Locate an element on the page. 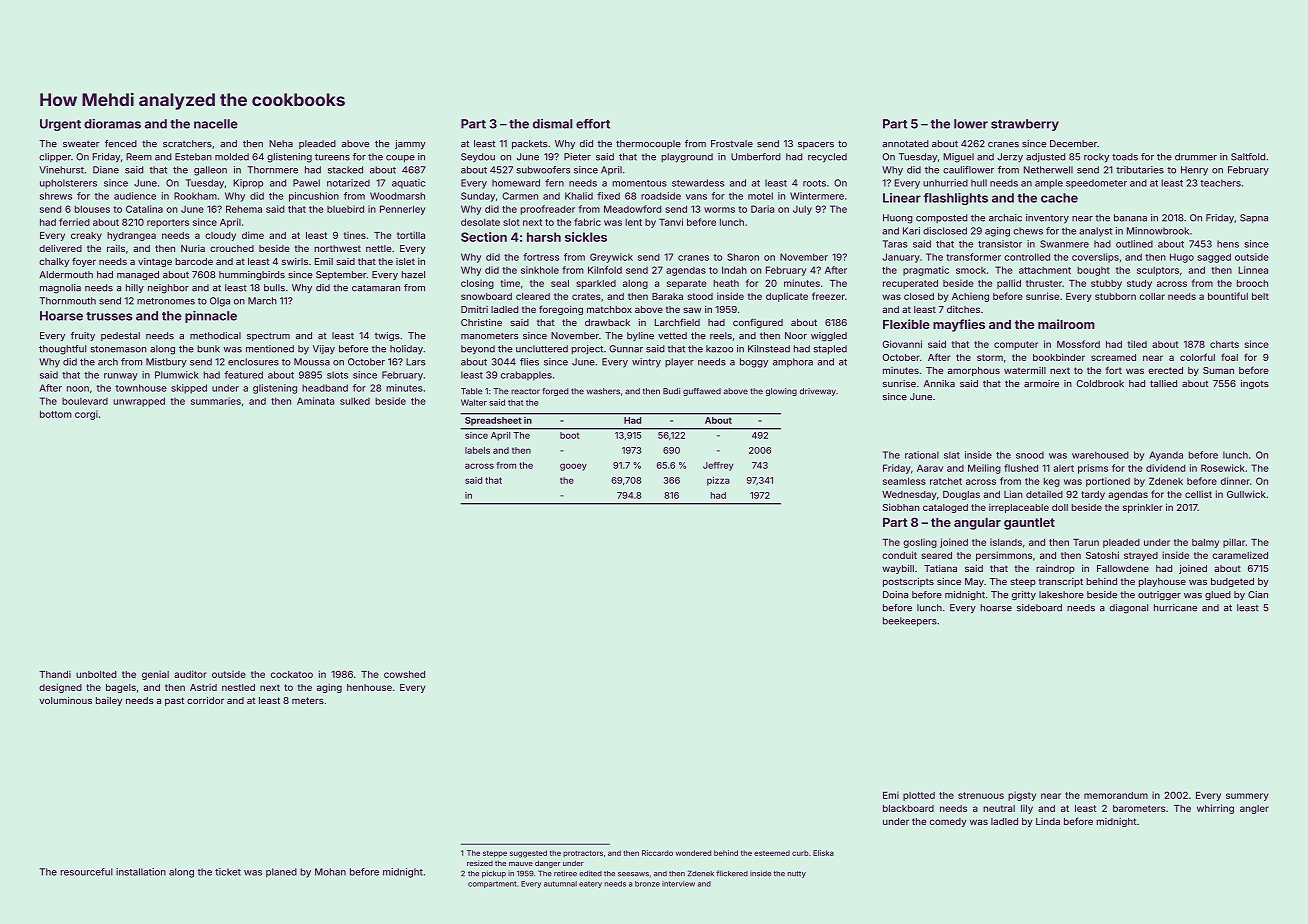  dismal is located at coordinates (553, 124).
